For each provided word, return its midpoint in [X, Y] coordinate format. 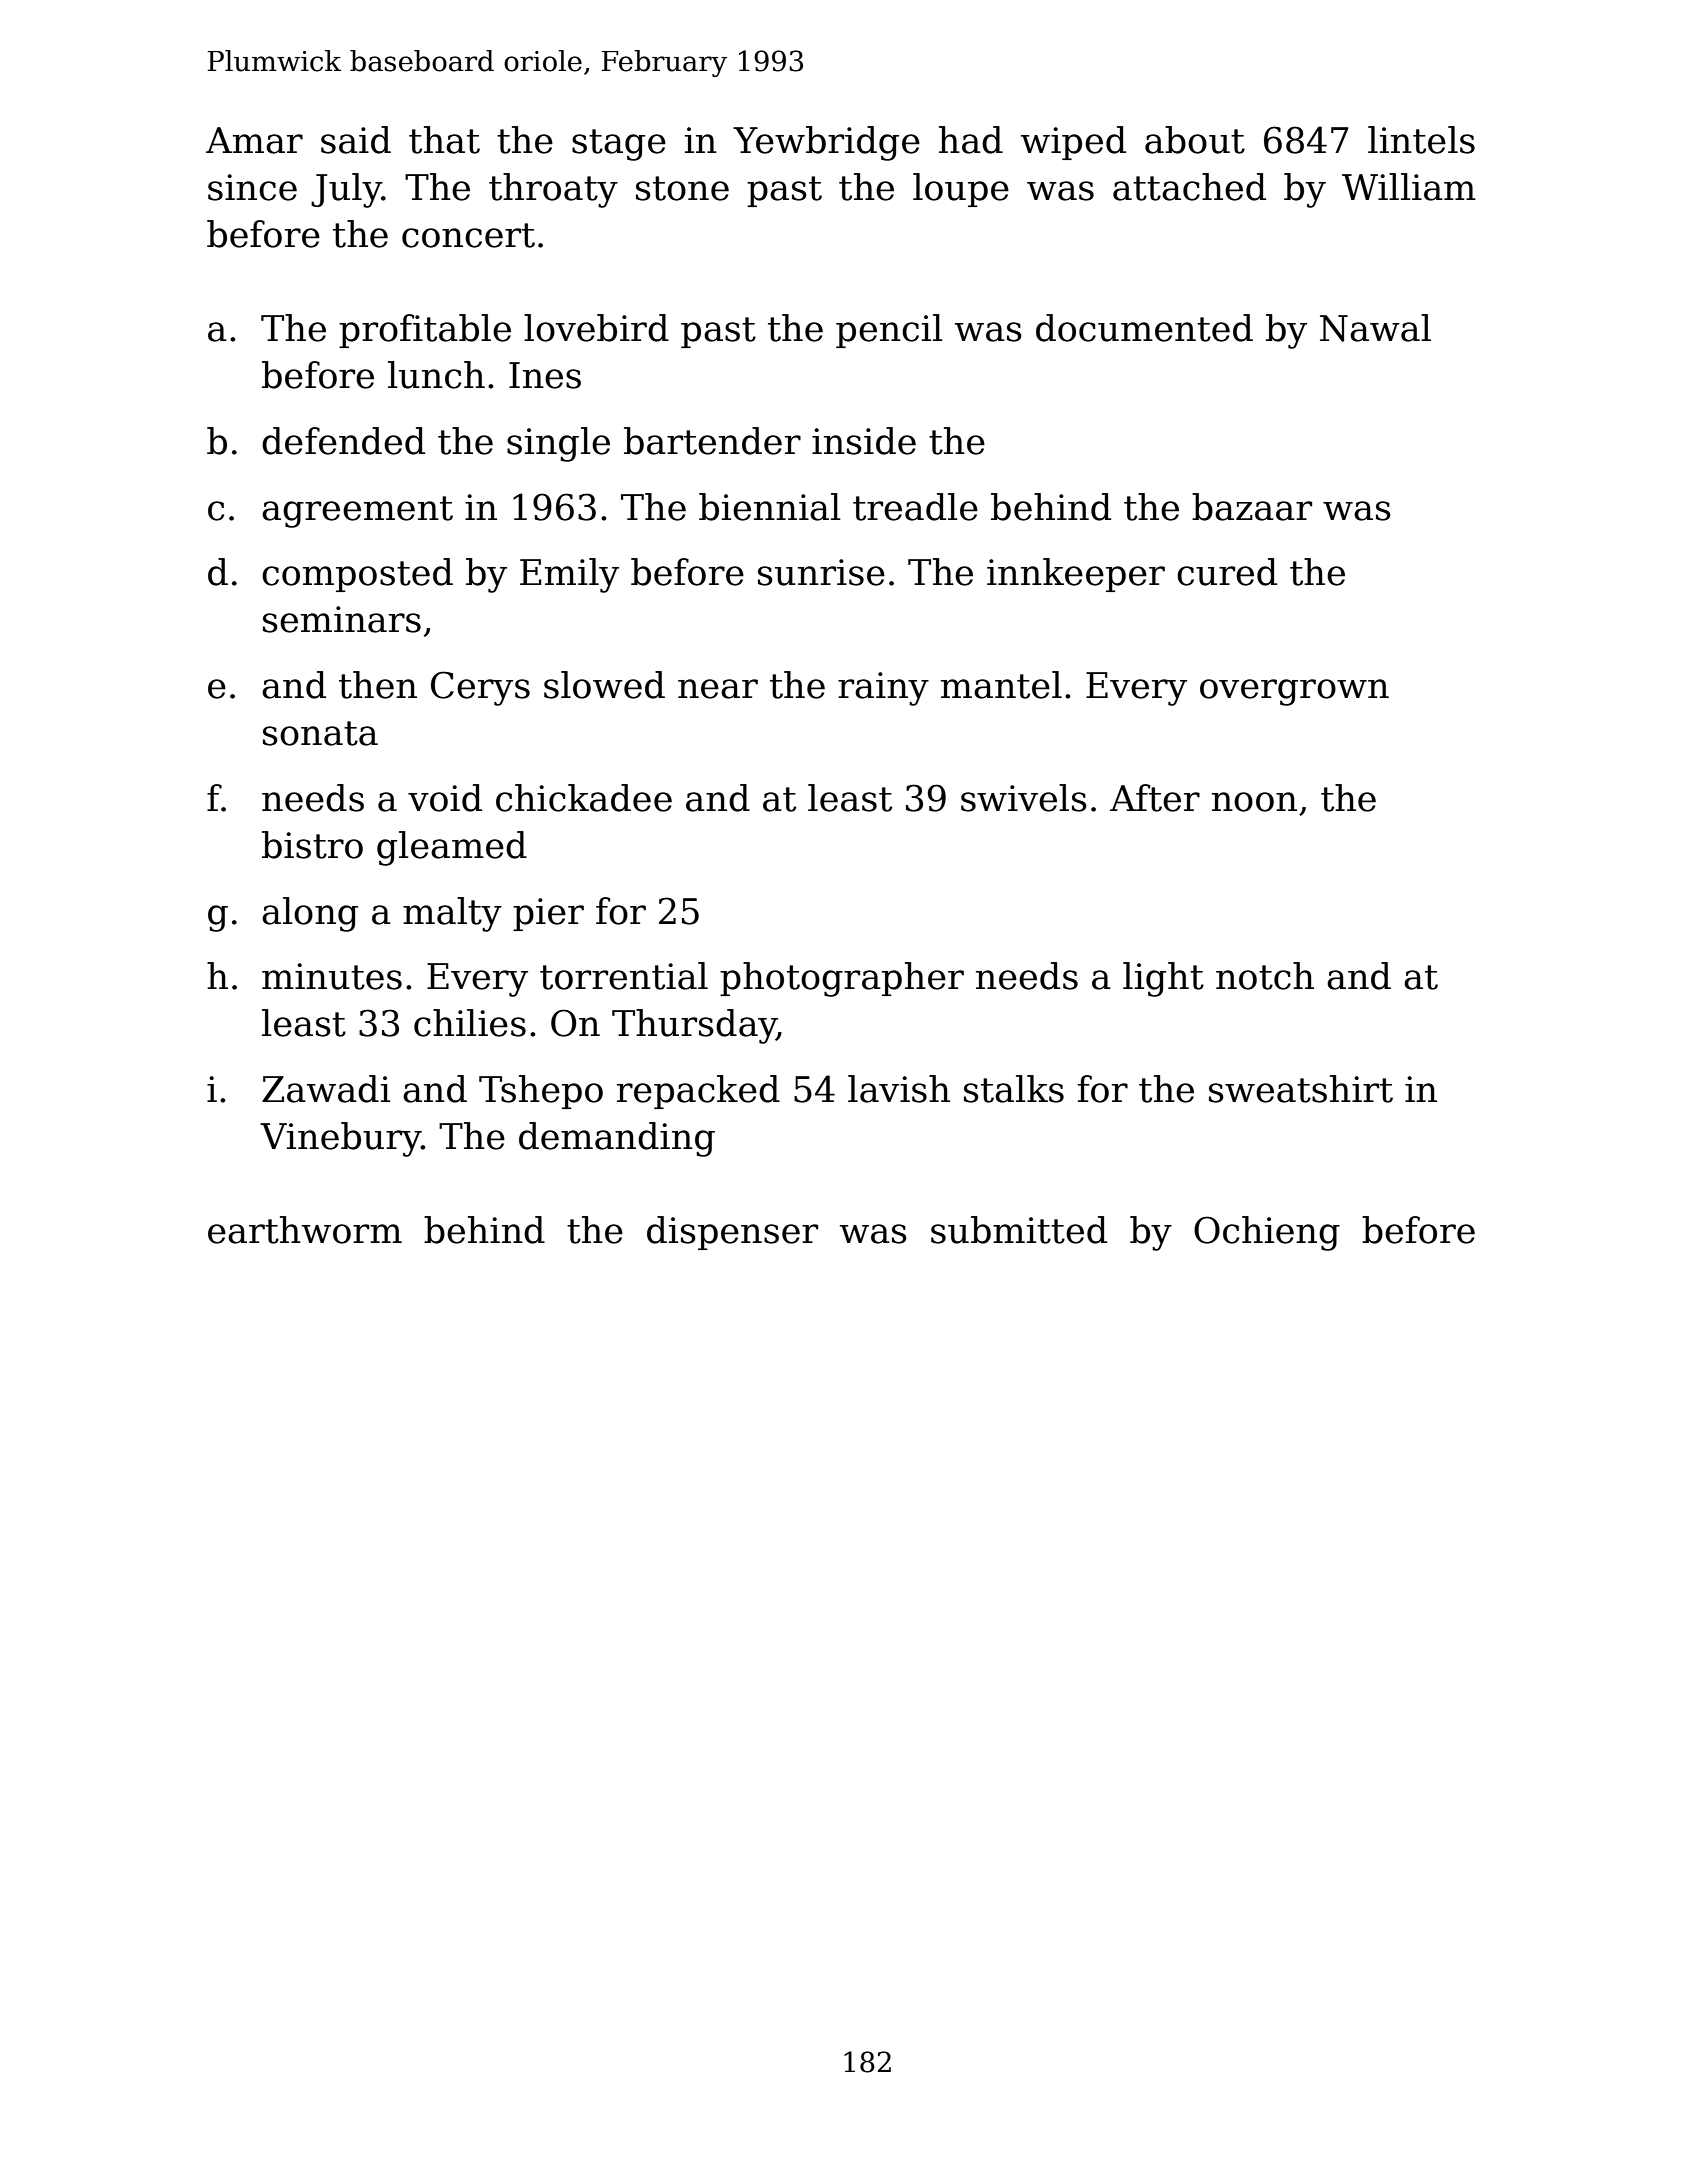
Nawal [1375, 328]
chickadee [584, 798]
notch [1265, 976]
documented [1144, 328]
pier [548, 914]
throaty [553, 190]
